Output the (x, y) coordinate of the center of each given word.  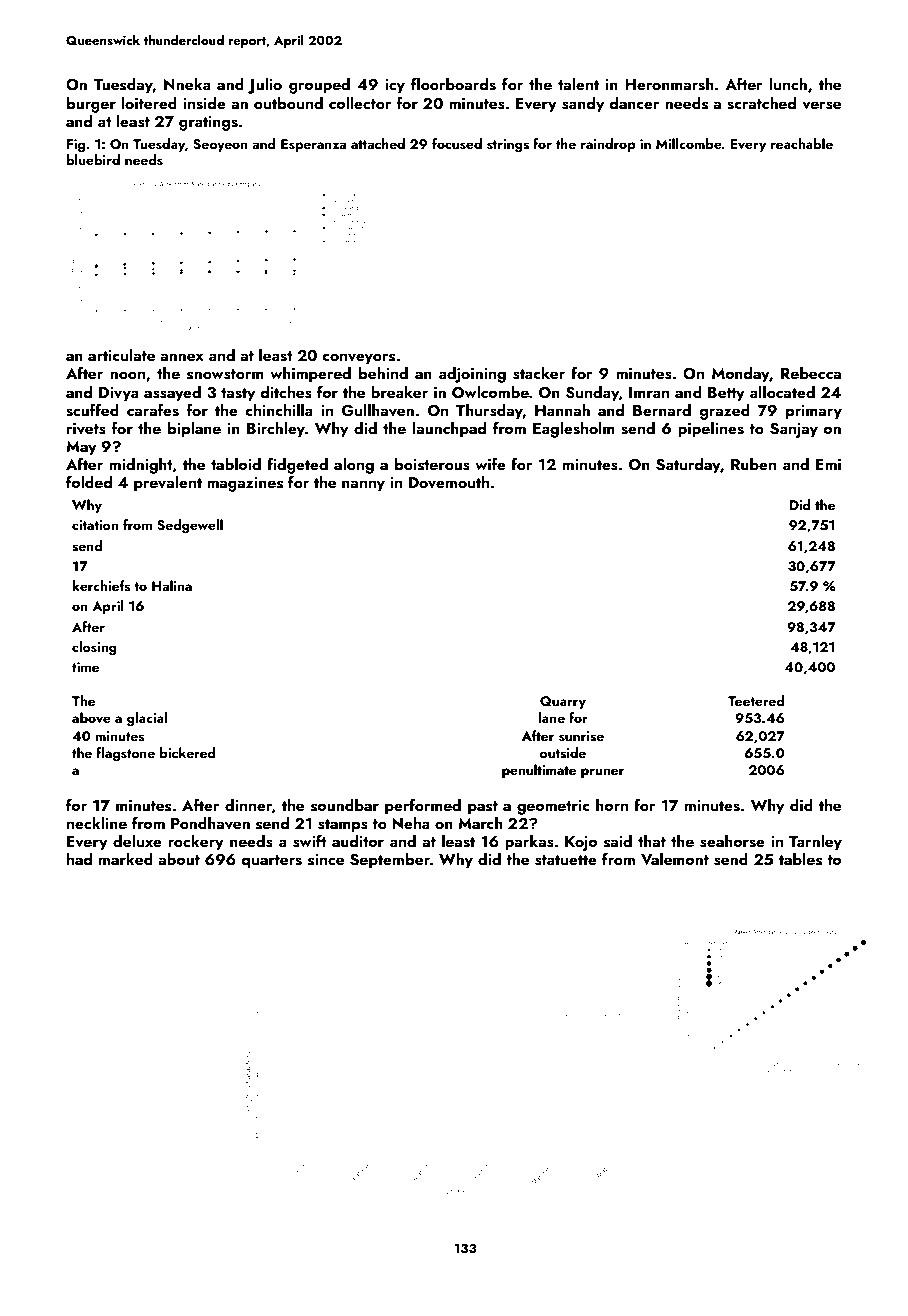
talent (578, 84)
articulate (121, 355)
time (85, 667)
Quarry (563, 702)
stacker (539, 373)
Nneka (187, 84)
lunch (788, 84)
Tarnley (815, 843)
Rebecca (811, 373)
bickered (187, 752)
